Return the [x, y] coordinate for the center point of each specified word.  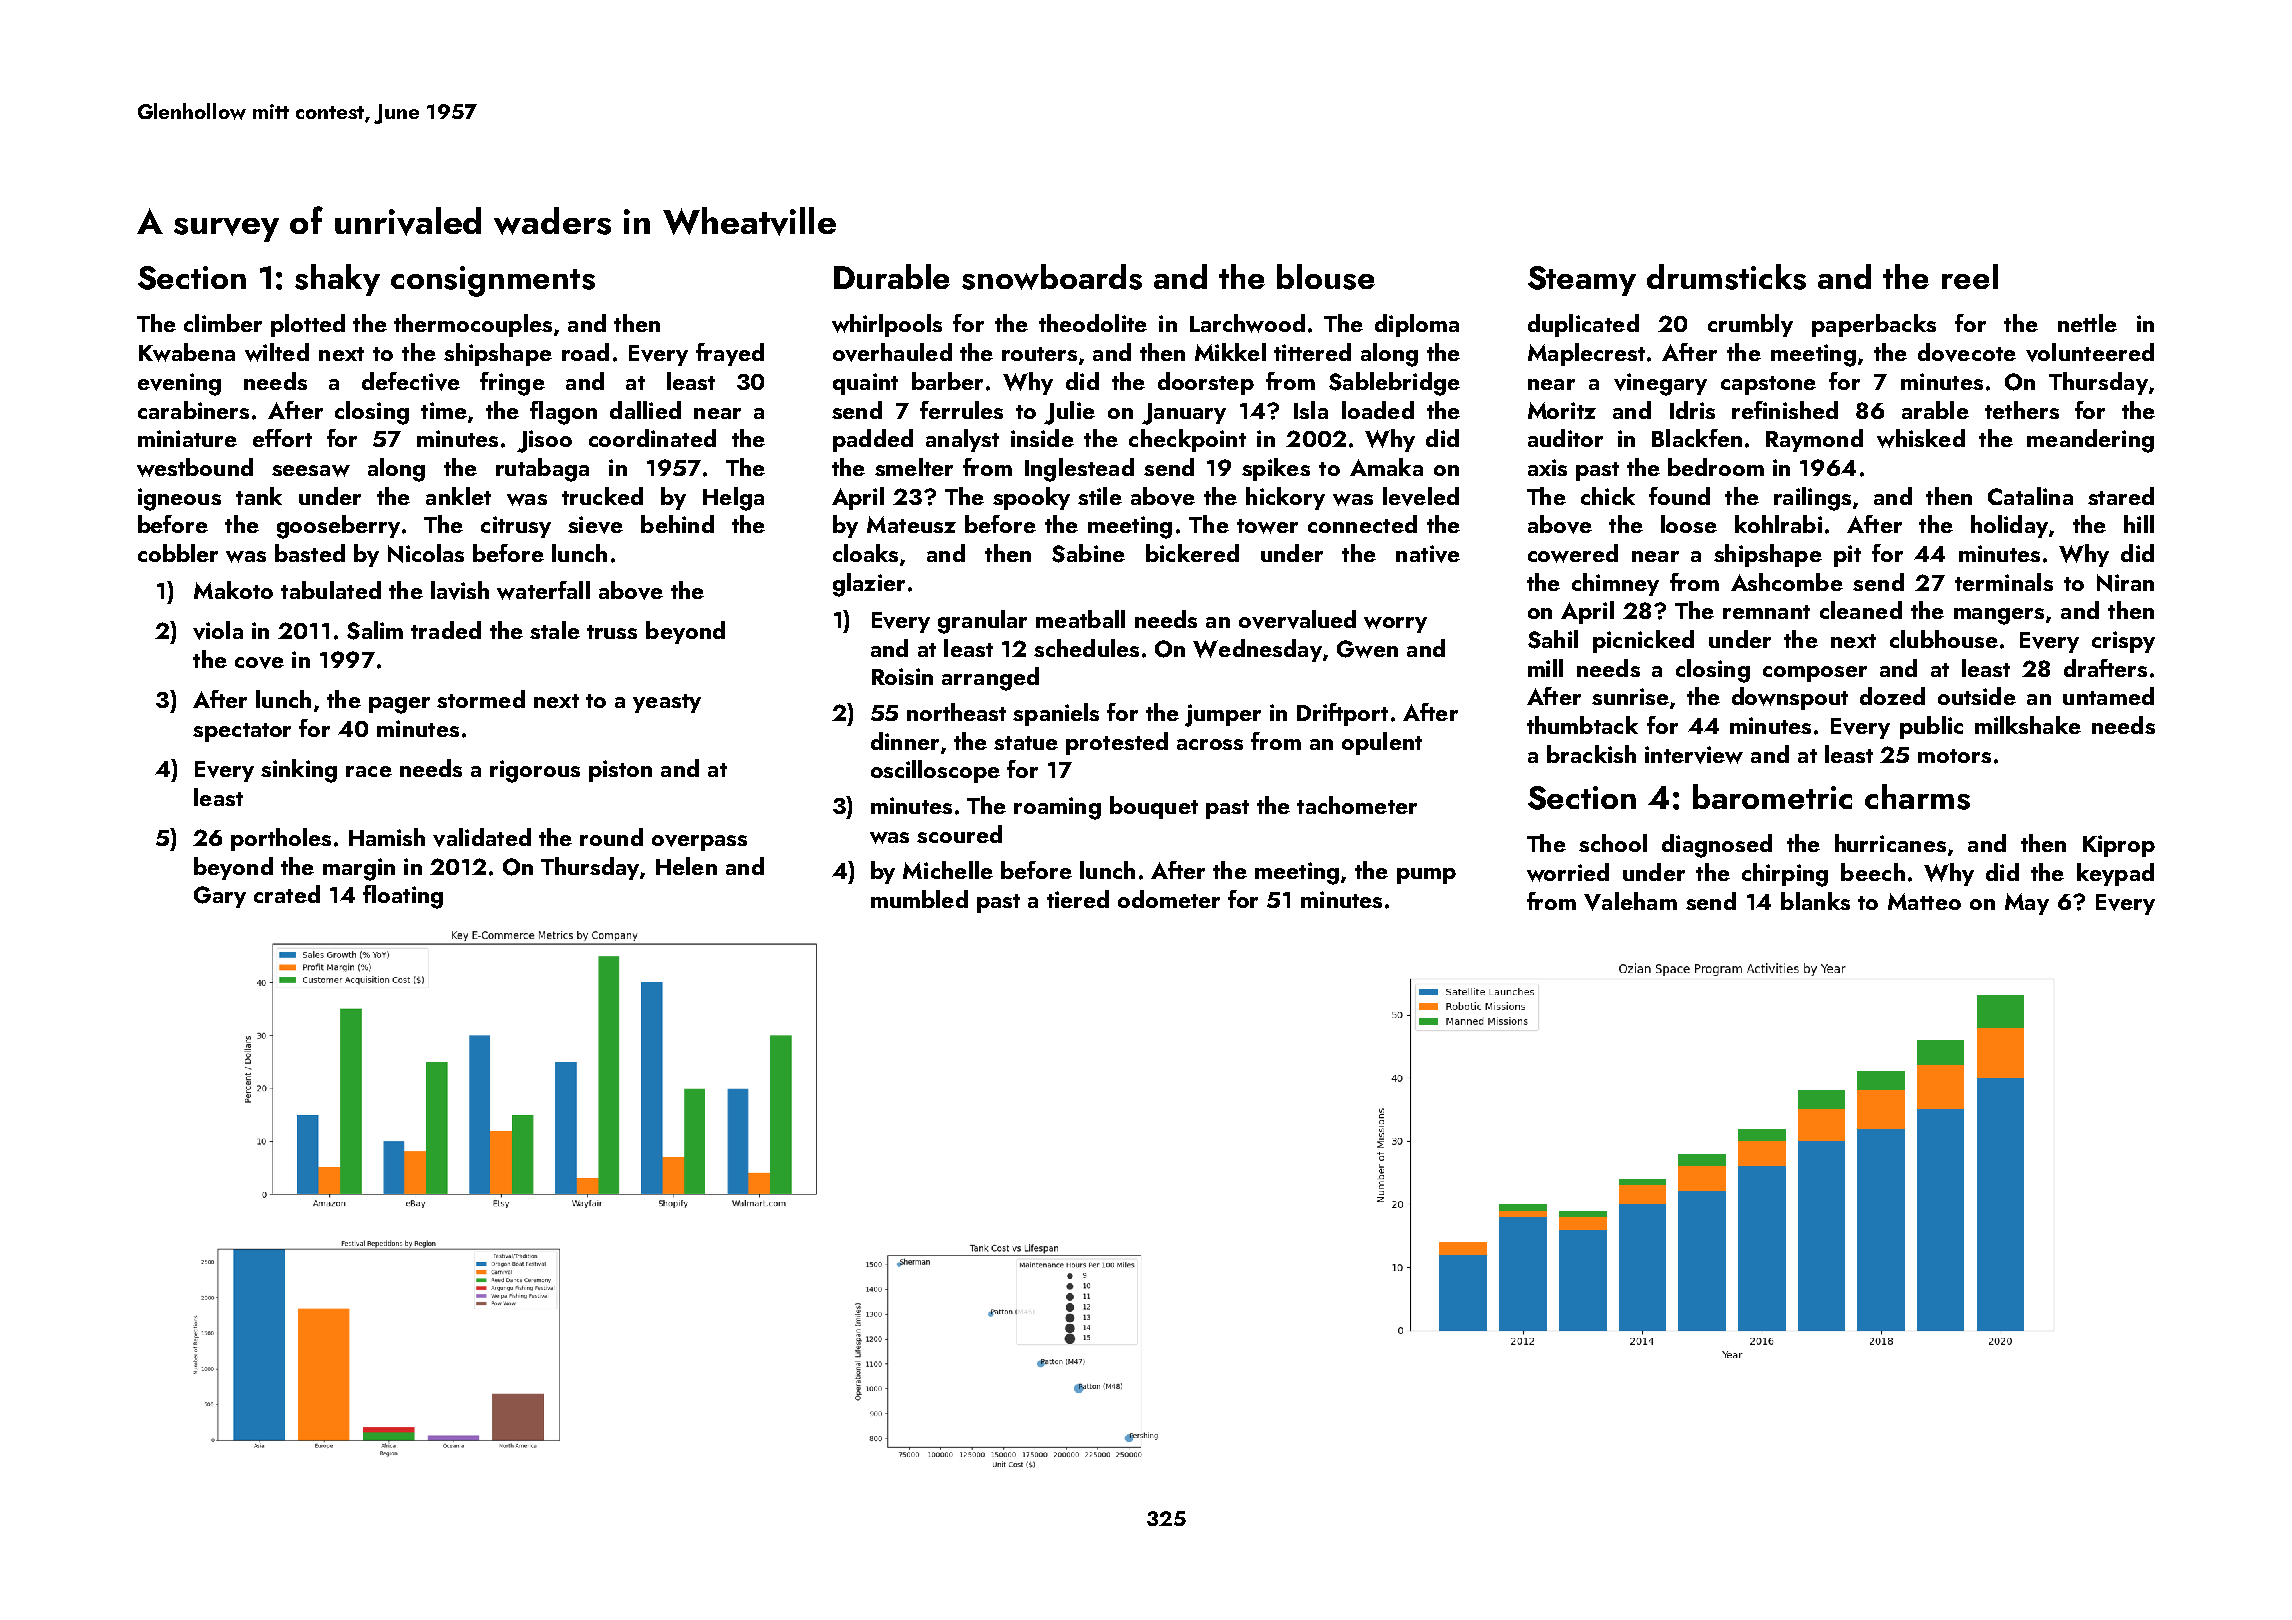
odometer [1169, 899]
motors [1954, 756]
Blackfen [1697, 438]
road [585, 352]
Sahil [1553, 639]
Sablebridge [1394, 384]
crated [287, 894]
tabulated [331, 590]
